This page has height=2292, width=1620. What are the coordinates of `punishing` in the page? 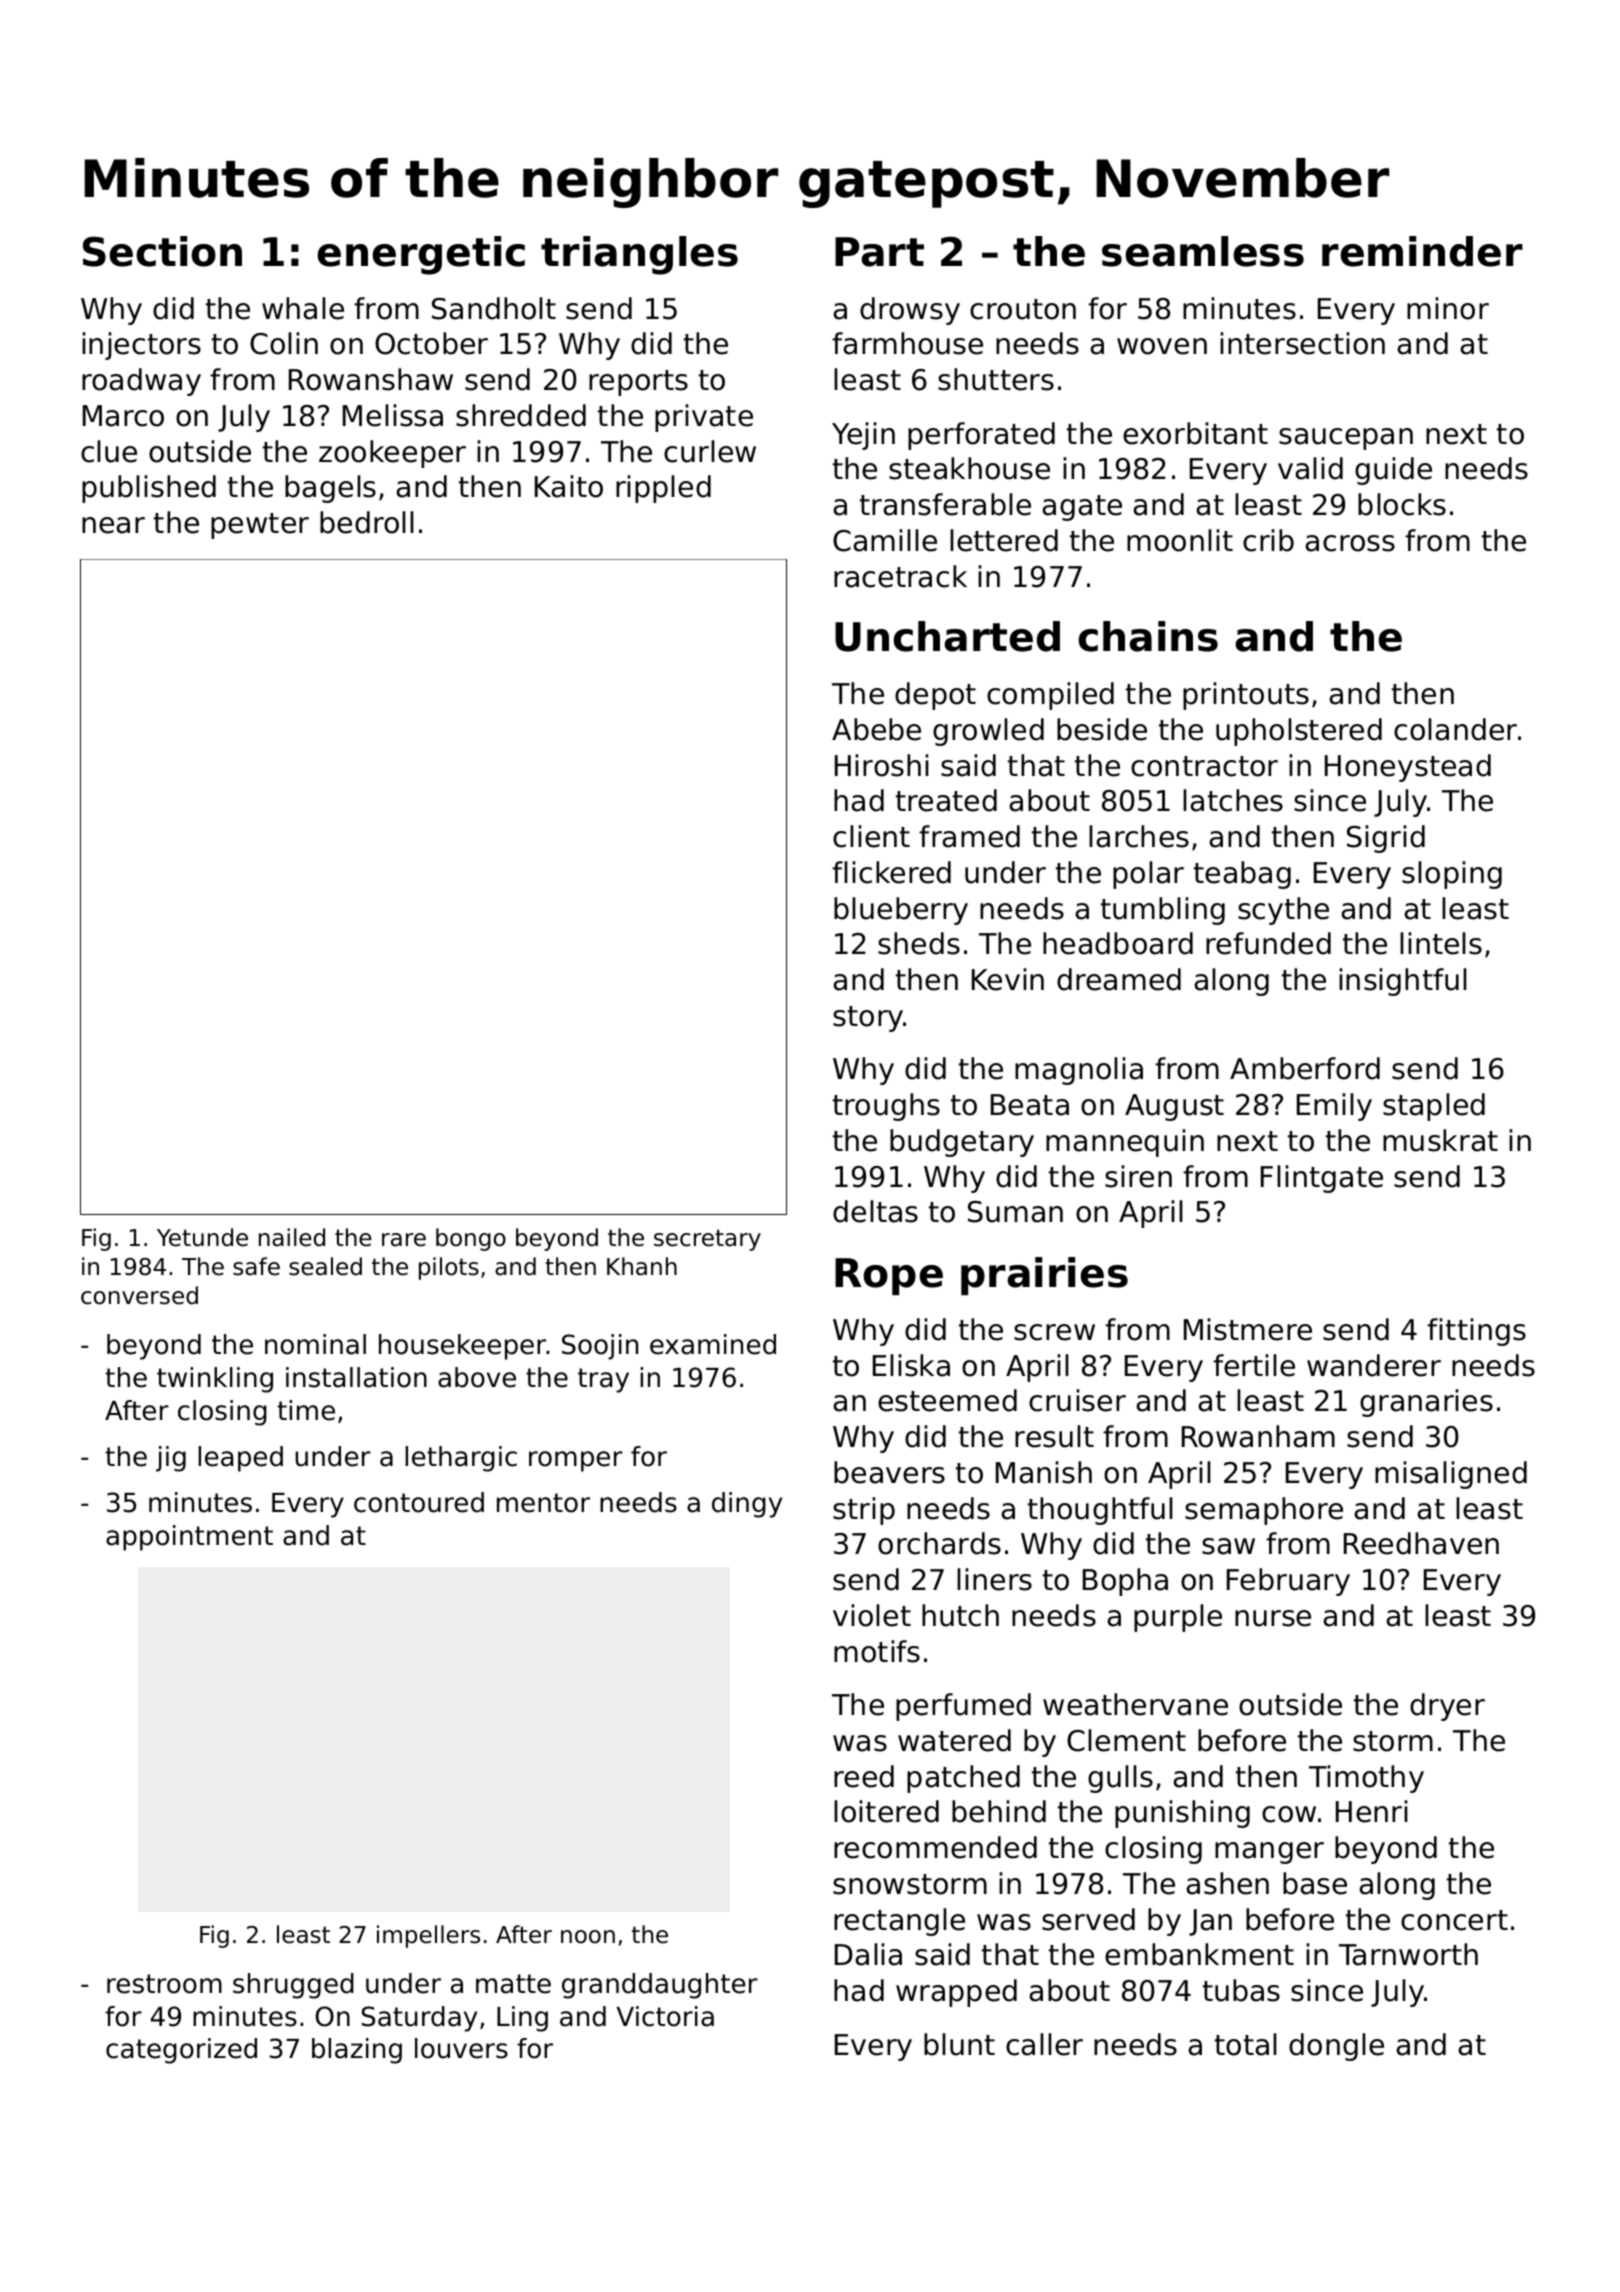 It's located at (1182, 1814).
